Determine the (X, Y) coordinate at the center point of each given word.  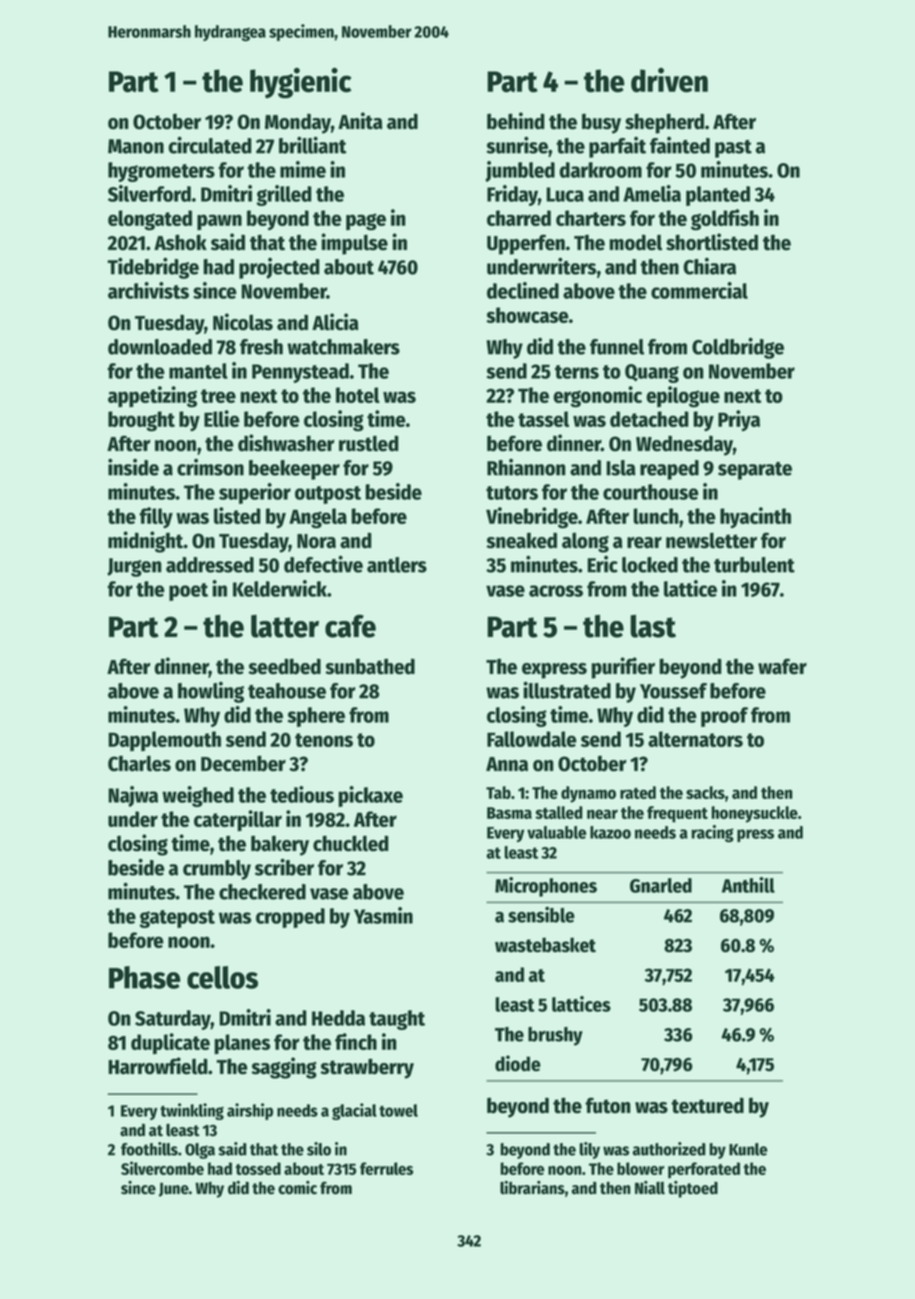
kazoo (610, 832)
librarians (532, 1187)
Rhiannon (526, 467)
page (366, 222)
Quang (652, 373)
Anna (507, 764)
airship (250, 1111)
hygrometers (161, 172)
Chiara (709, 266)
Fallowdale (532, 739)
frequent (677, 814)
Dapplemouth (164, 741)
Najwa (133, 796)
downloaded (160, 347)
